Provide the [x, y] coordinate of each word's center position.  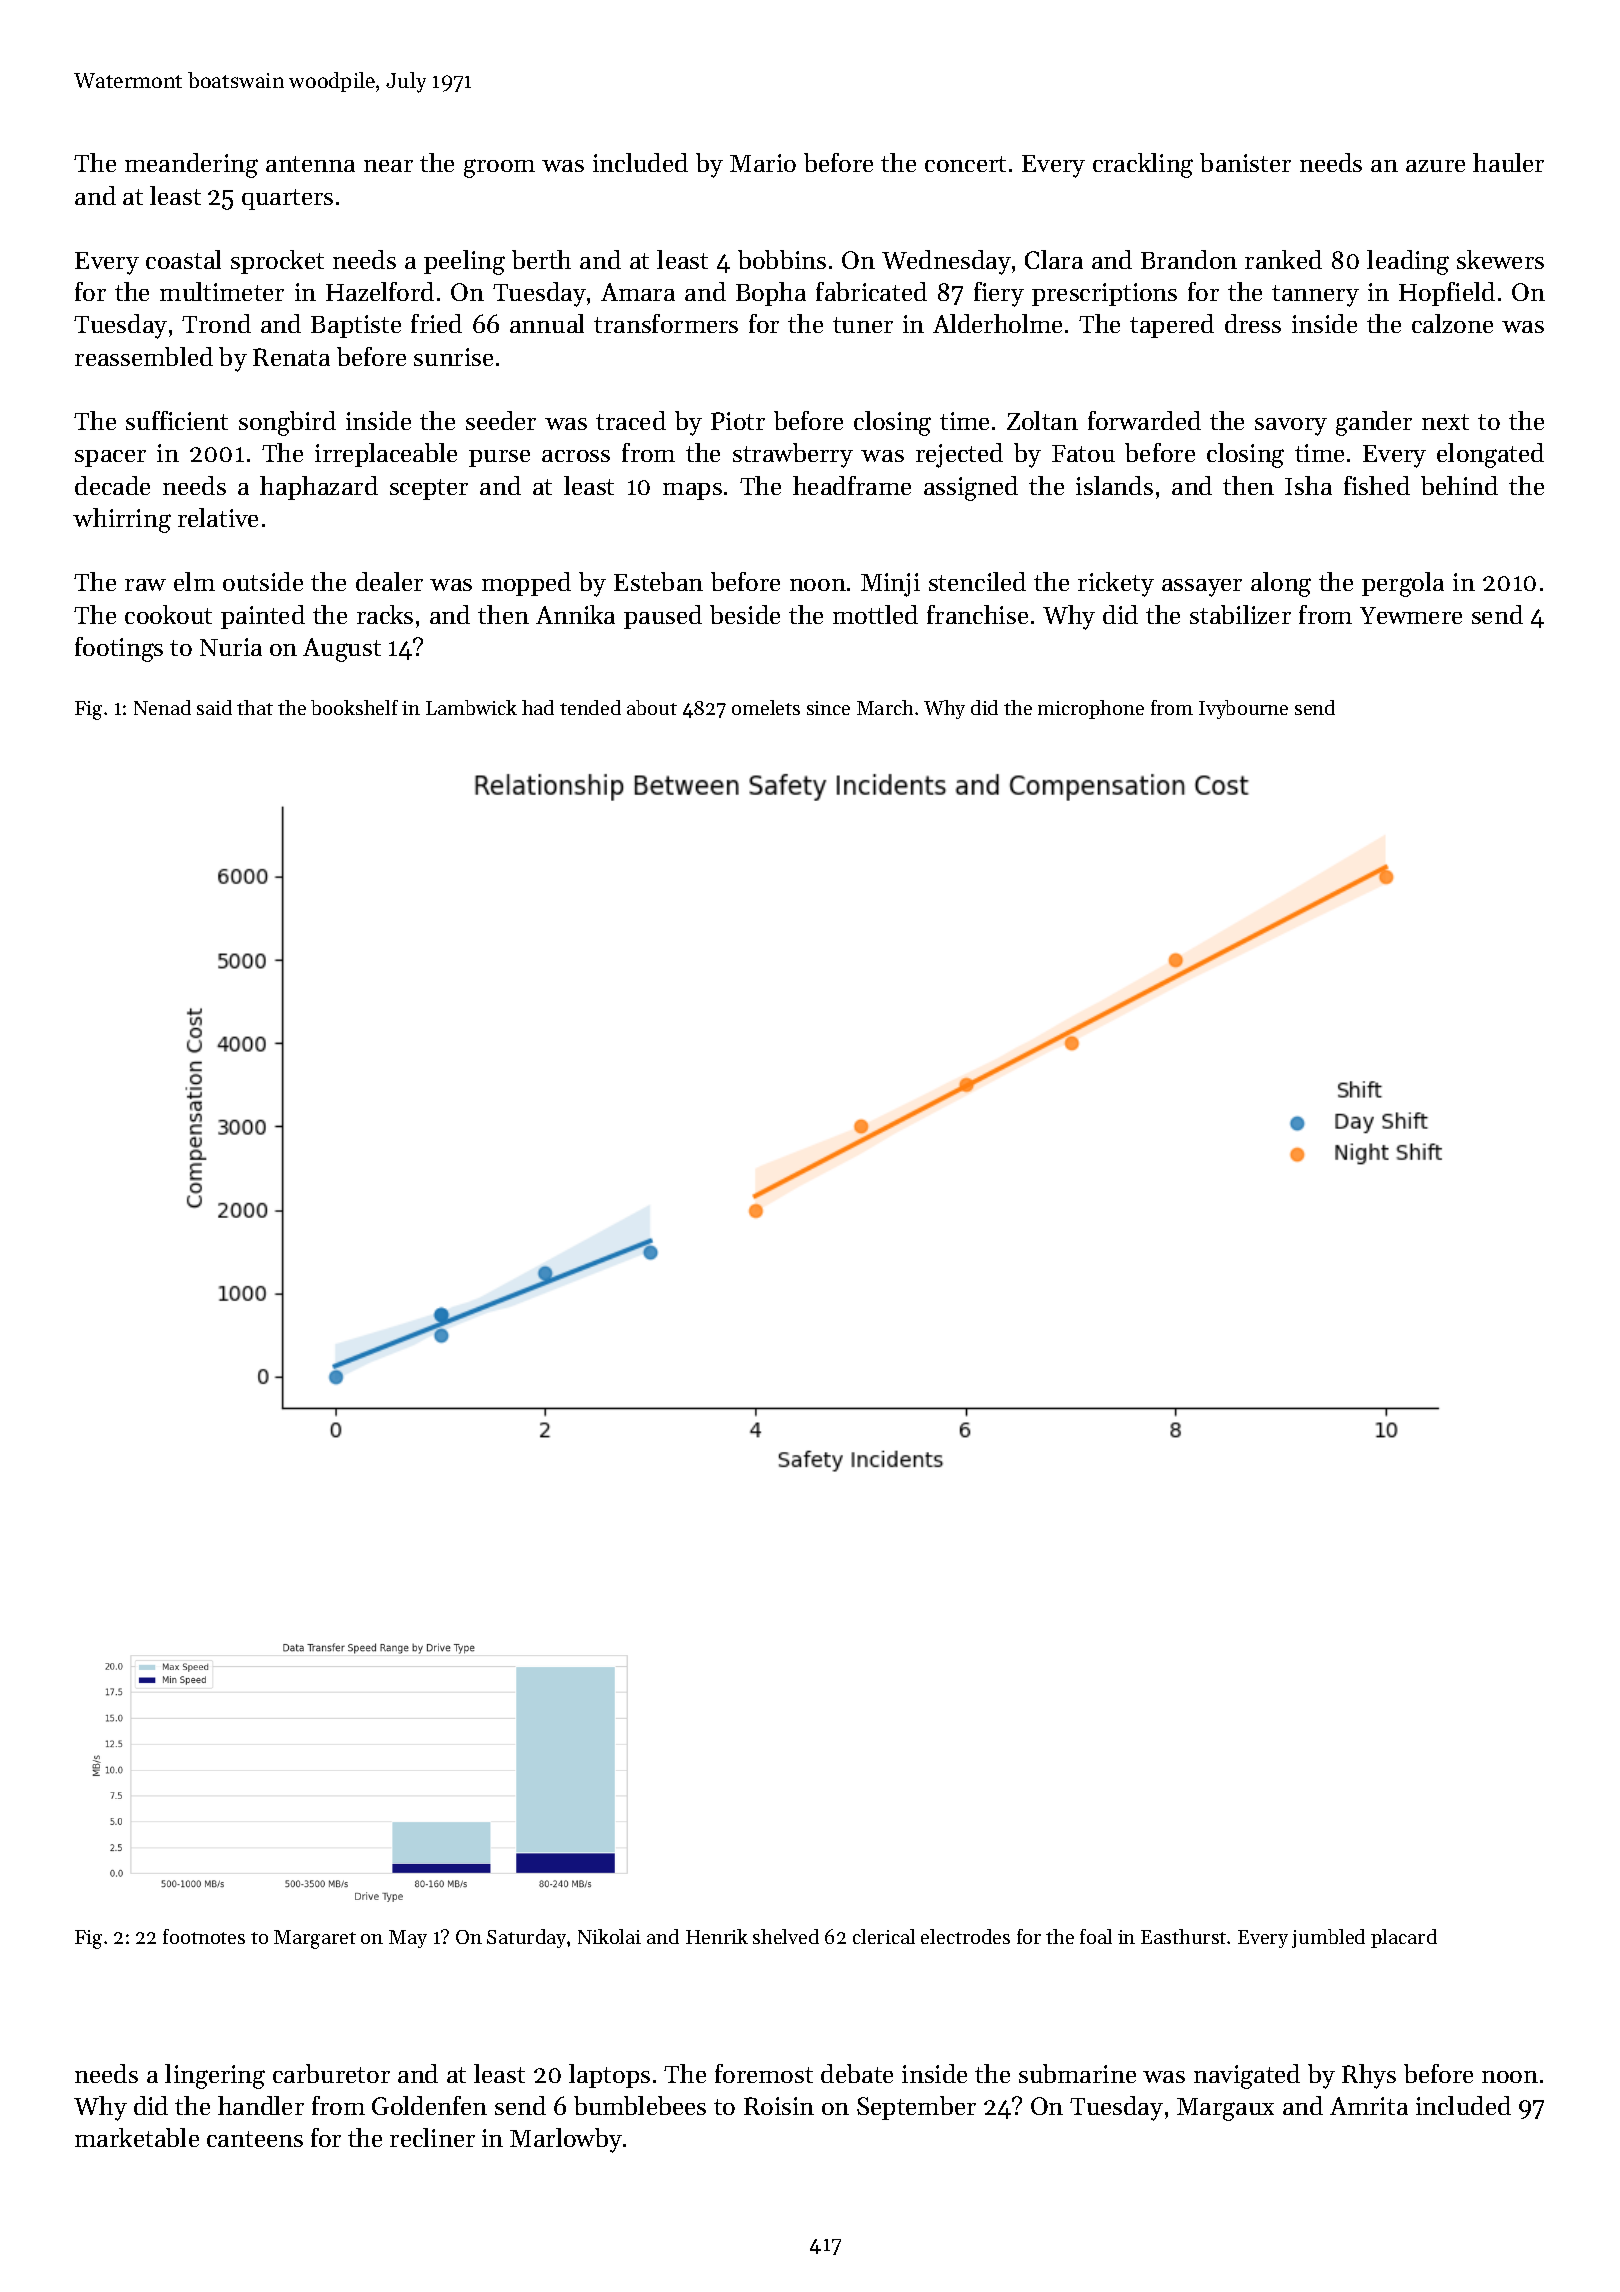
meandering [191, 165]
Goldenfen [429, 2105]
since [828, 708]
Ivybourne [1243, 709]
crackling [1143, 165]
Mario [763, 163]
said [214, 707]
